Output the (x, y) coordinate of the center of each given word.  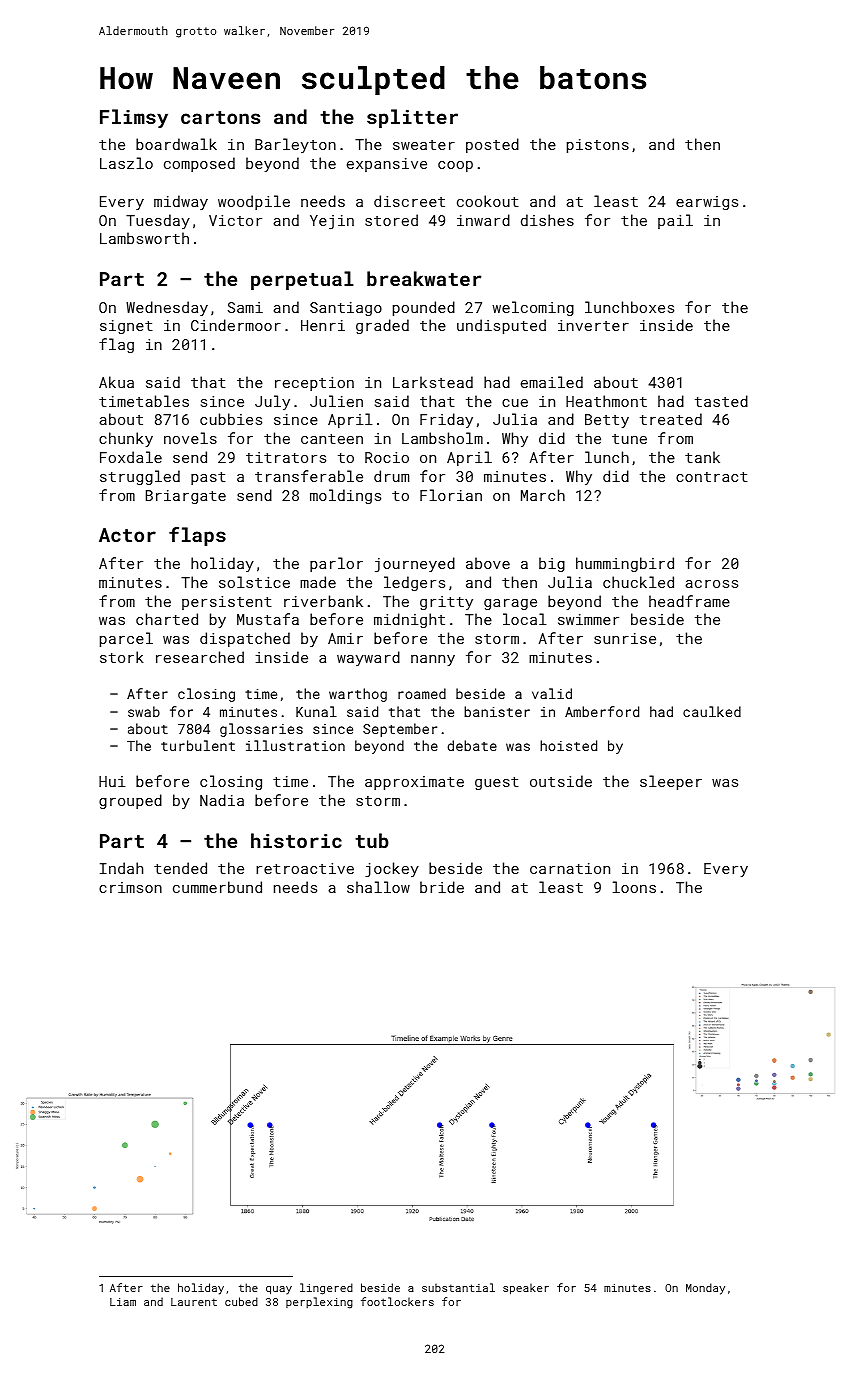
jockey (392, 869)
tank (702, 457)
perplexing (319, 1303)
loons (634, 887)
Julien (336, 401)
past (208, 478)
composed (199, 164)
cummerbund (217, 887)
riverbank (323, 601)
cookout (488, 201)
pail (675, 221)
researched (200, 657)
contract (712, 477)
